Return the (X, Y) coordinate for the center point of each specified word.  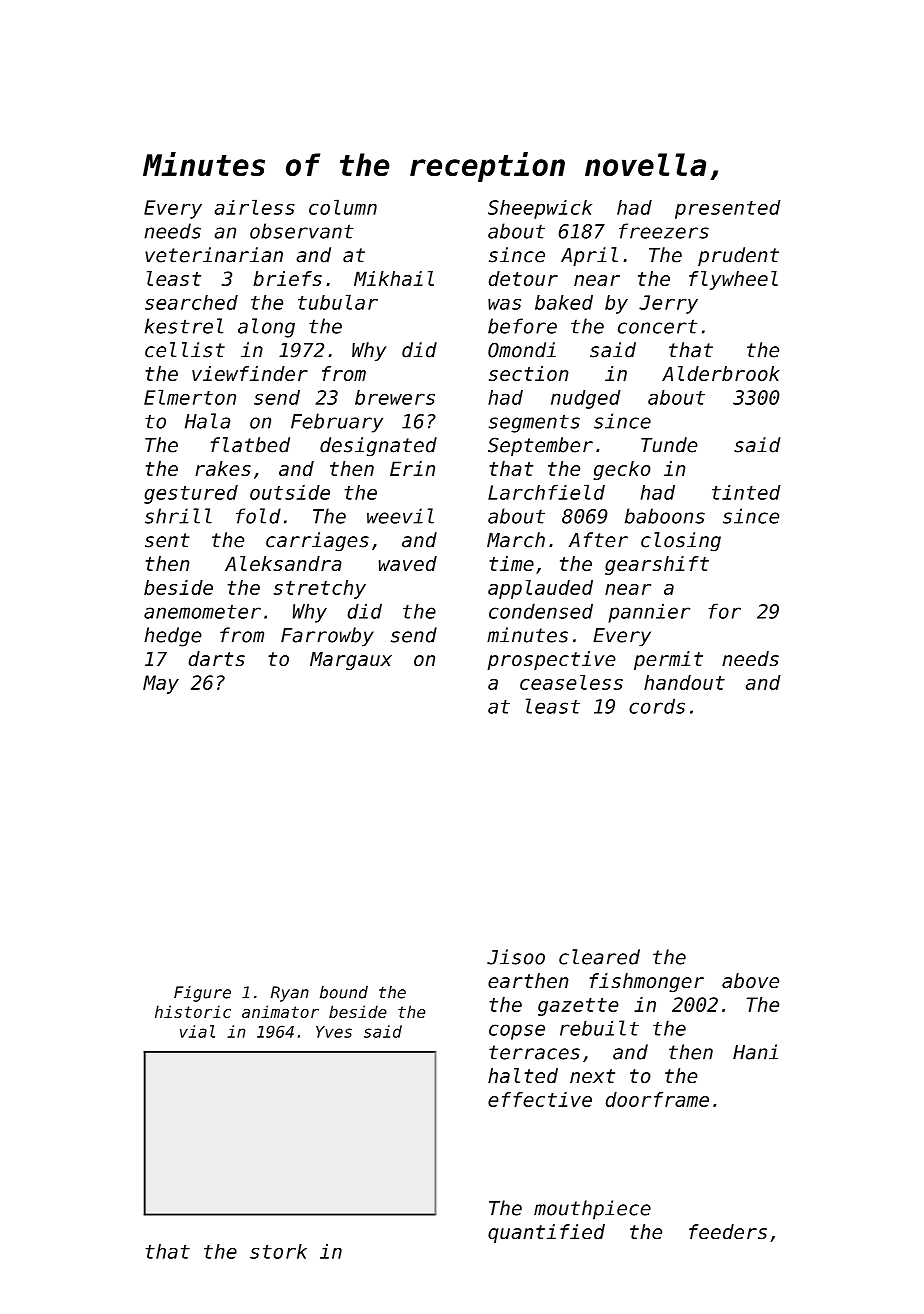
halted (523, 1076)
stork (278, 1251)
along (266, 328)
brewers (395, 397)
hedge (173, 637)
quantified (546, 1233)
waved (408, 563)
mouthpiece (592, 1210)
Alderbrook (721, 373)
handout (684, 682)
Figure (202, 994)
